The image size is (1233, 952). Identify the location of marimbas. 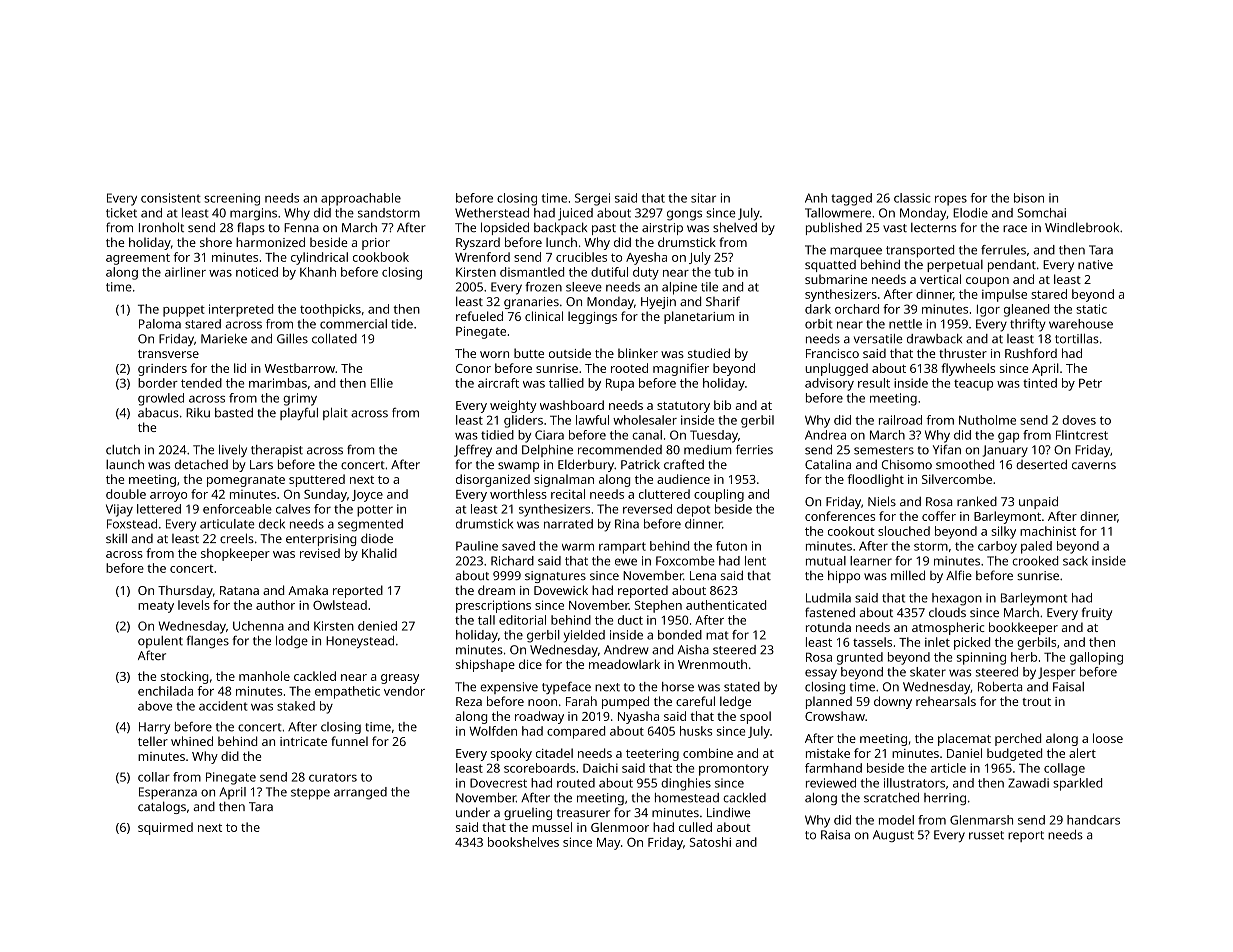
(278, 383).
